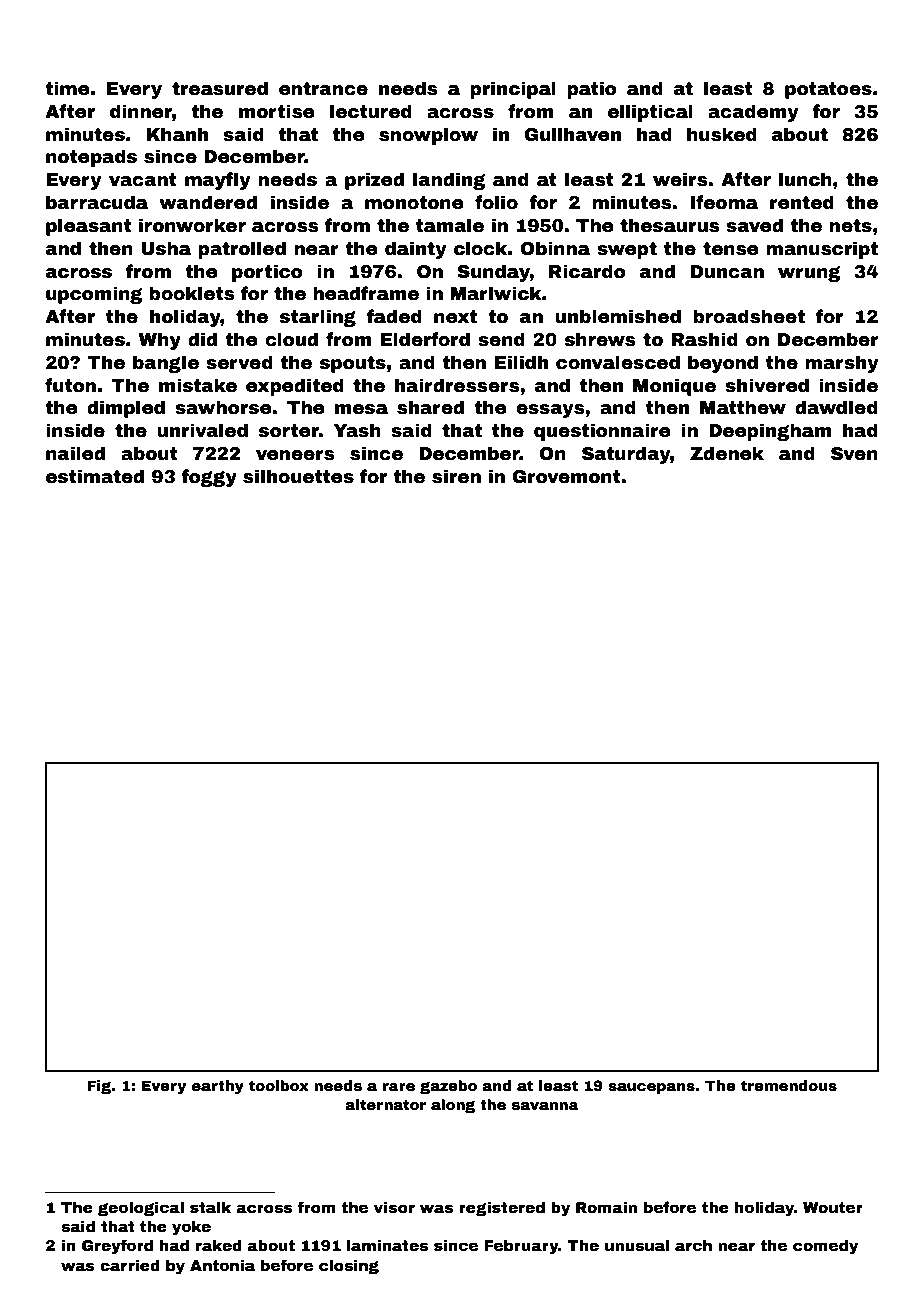 The width and height of the screenshot is (924, 1308). I want to click on estimated, so click(95, 476).
